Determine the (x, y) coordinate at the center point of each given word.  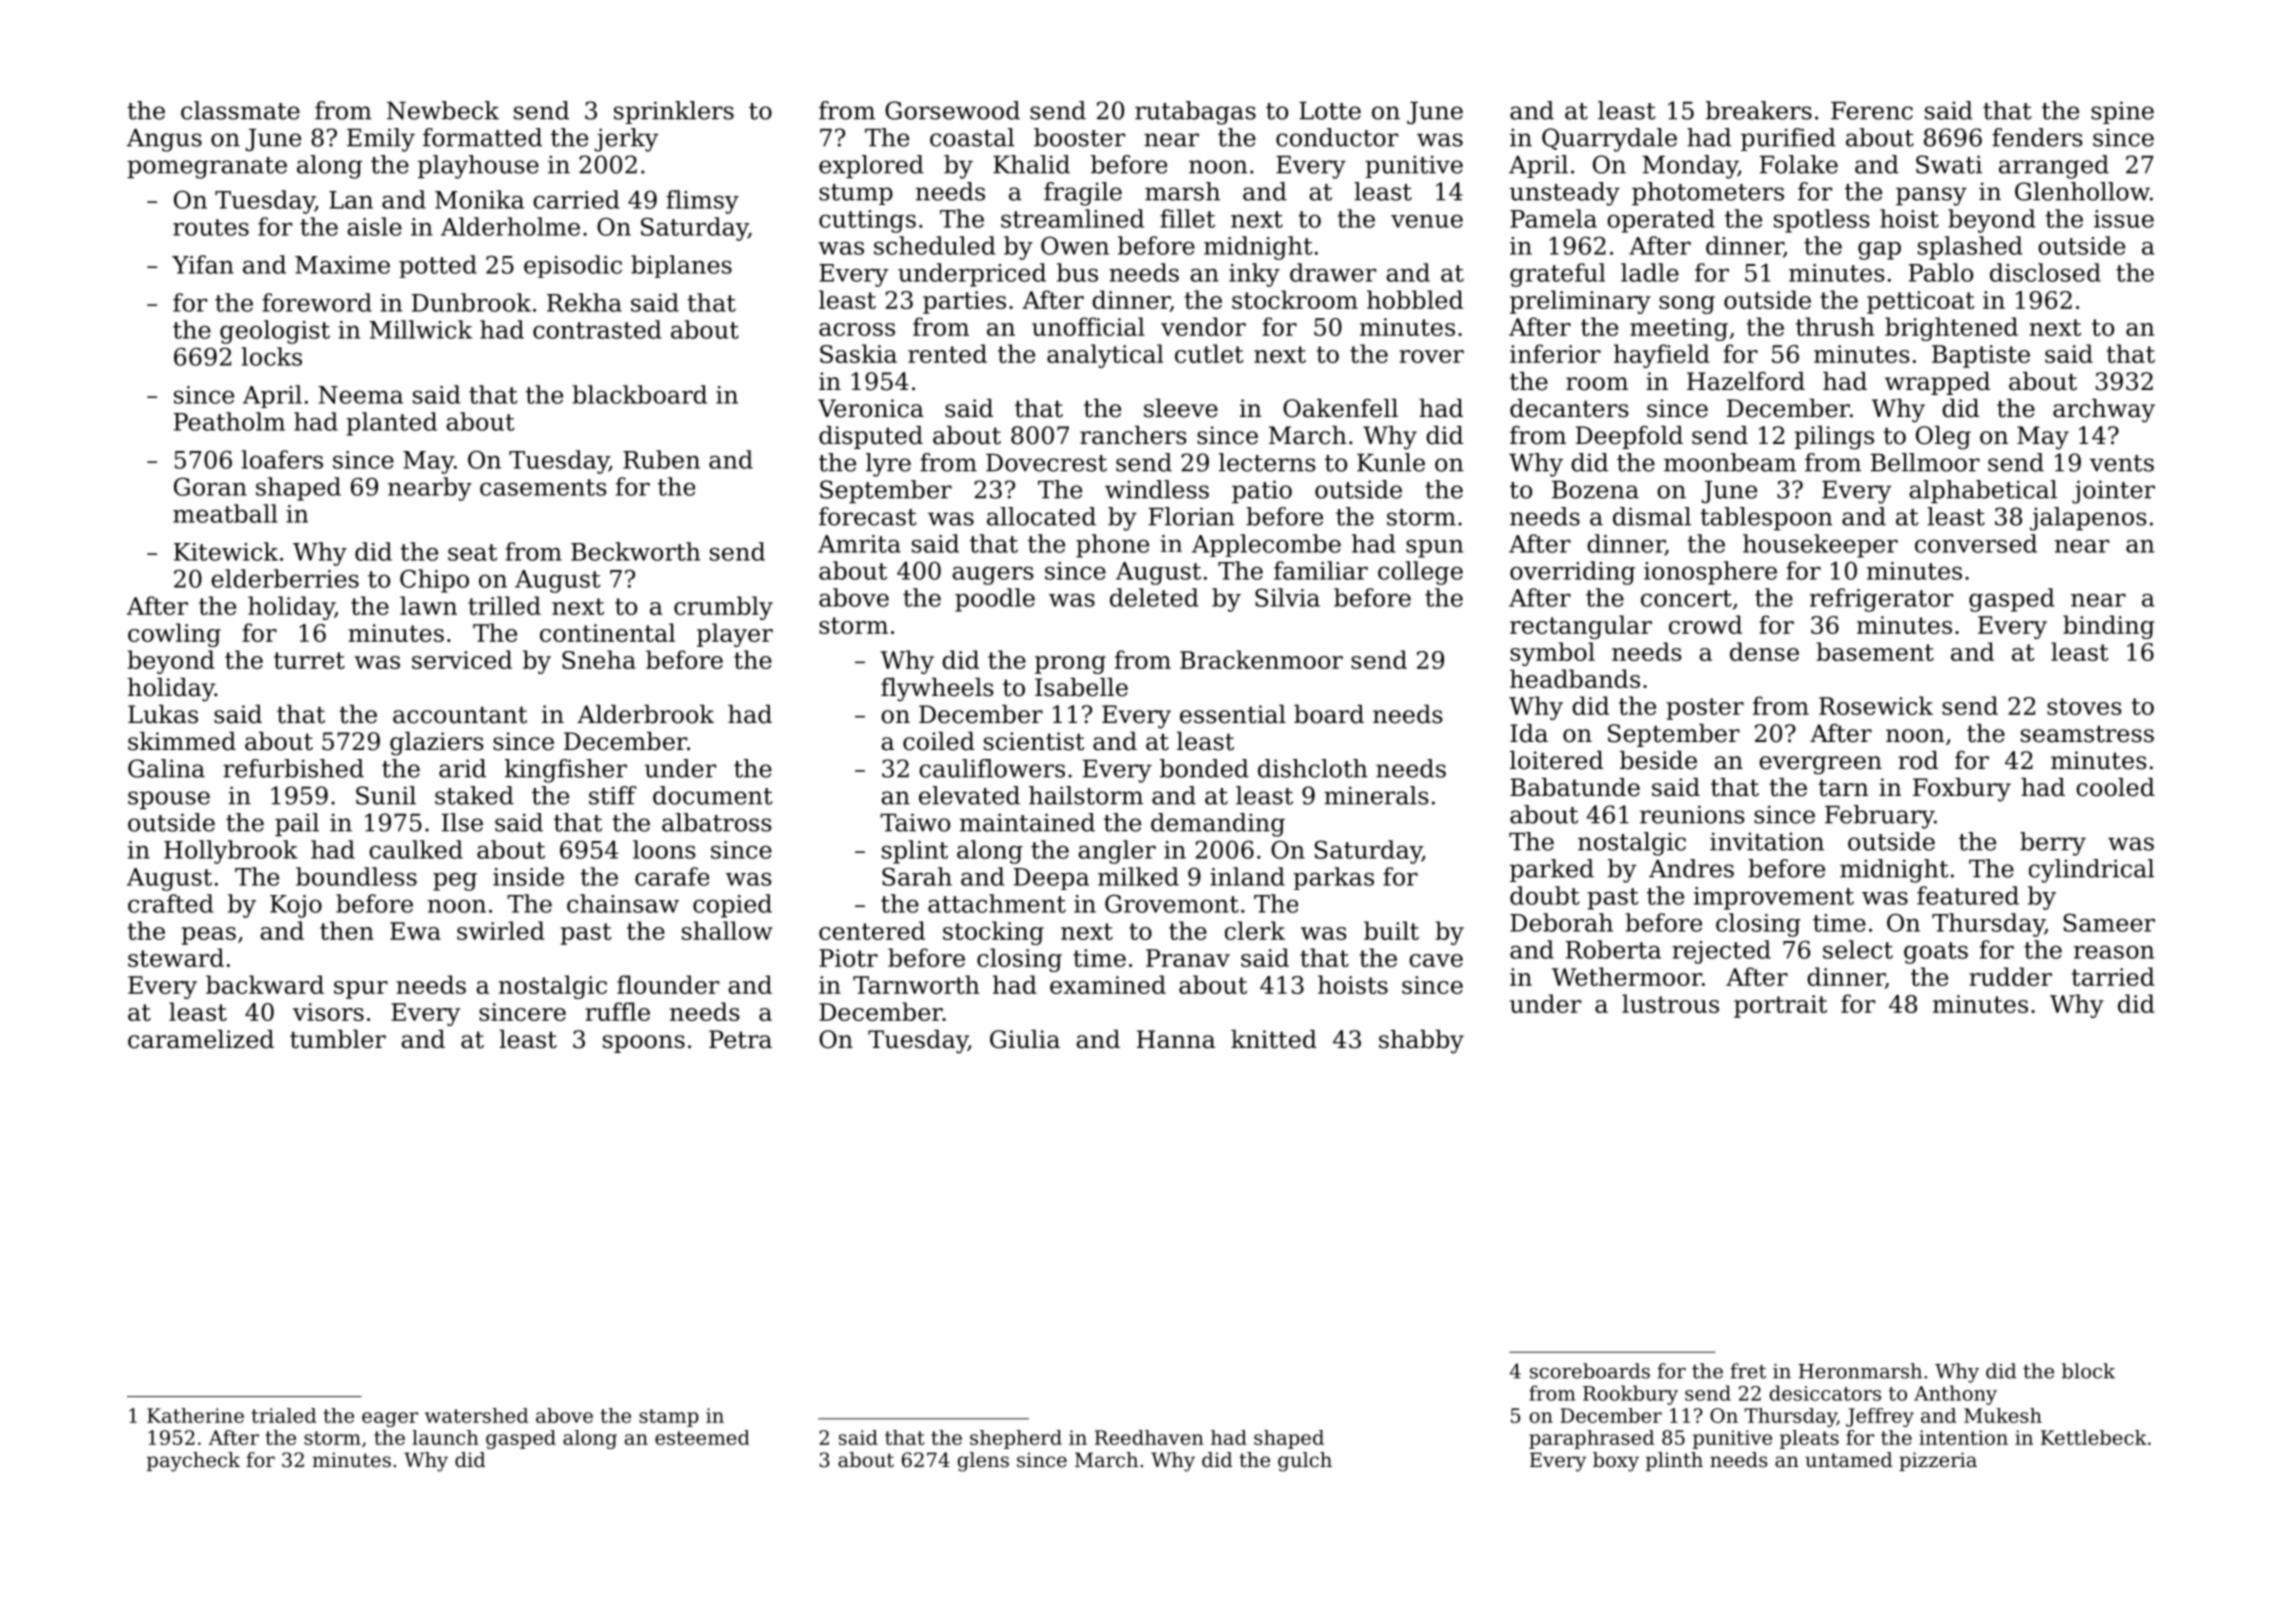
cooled (2115, 787)
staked (474, 795)
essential (1233, 714)
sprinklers (674, 112)
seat (472, 552)
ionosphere (1710, 573)
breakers (1759, 110)
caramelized (201, 1039)
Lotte (1330, 111)
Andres (1691, 868)
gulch (1305, 1462)
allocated (1041, 516)
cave (1436, 960)
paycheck (193, 1462)
